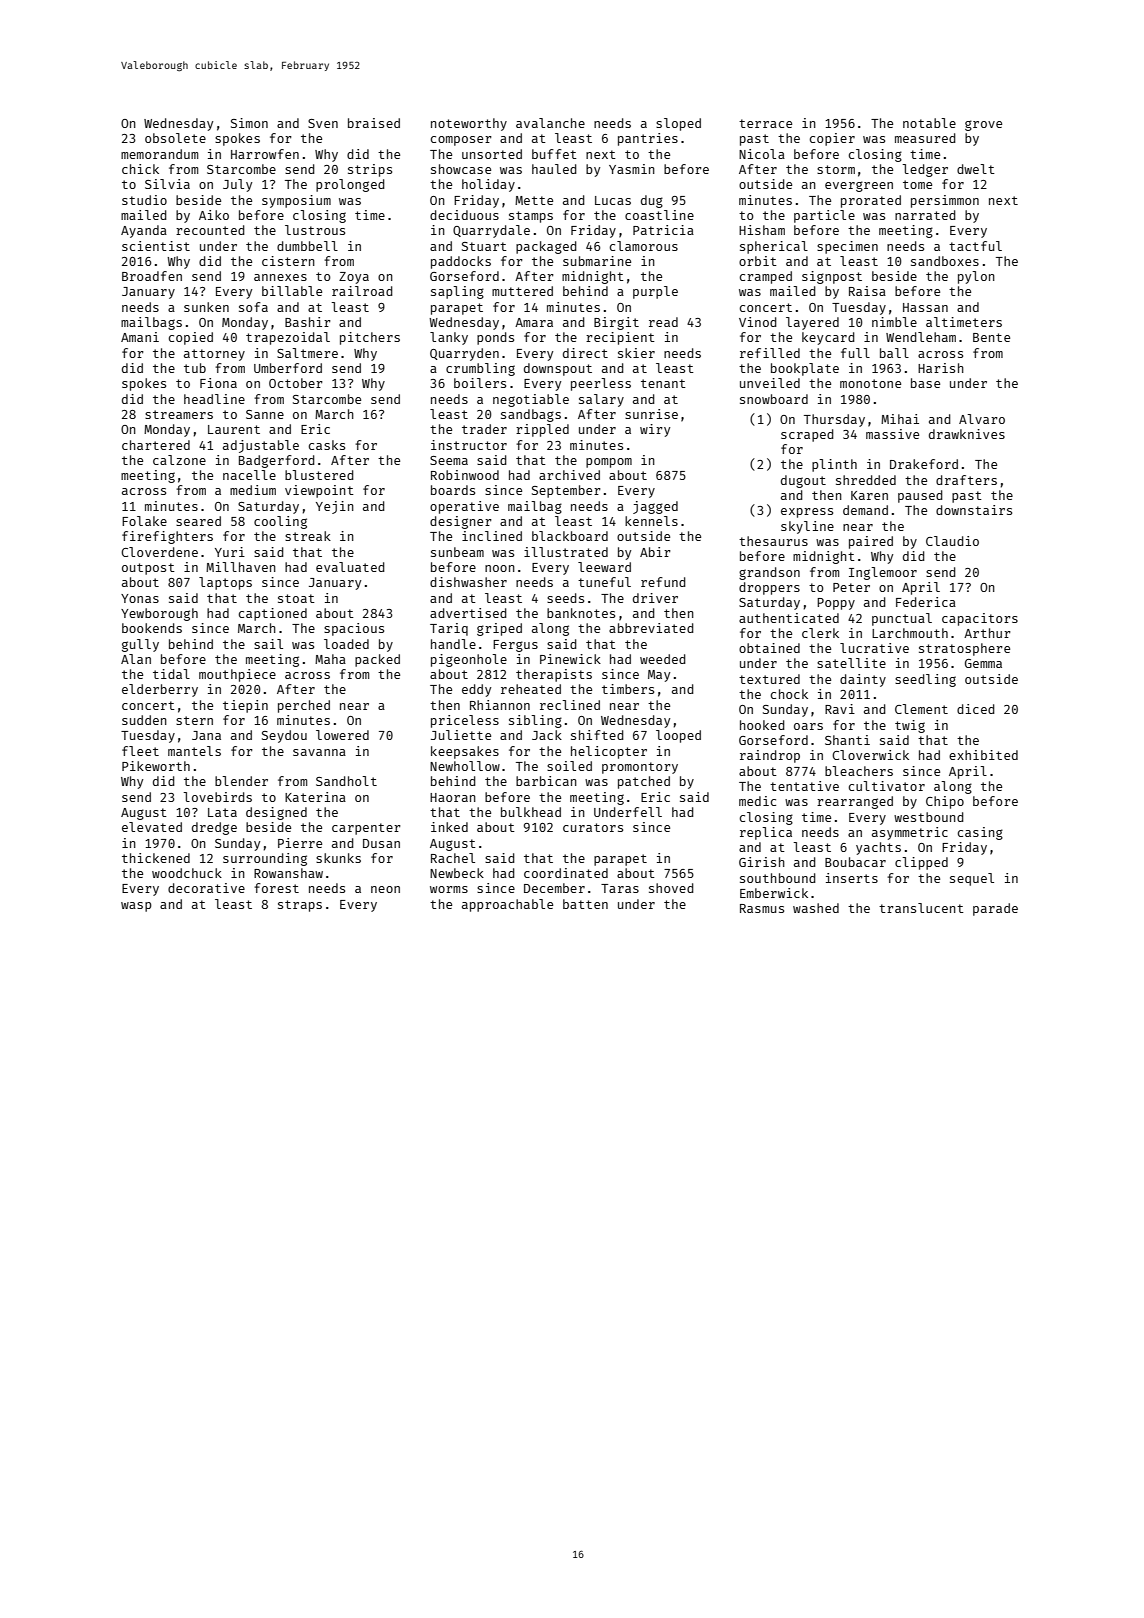 This screenshot has height=1618, width=1144. What do you see at coordinates (983, 125) in the screenshot?
I see `grove` at bounding box center [983, 125].
